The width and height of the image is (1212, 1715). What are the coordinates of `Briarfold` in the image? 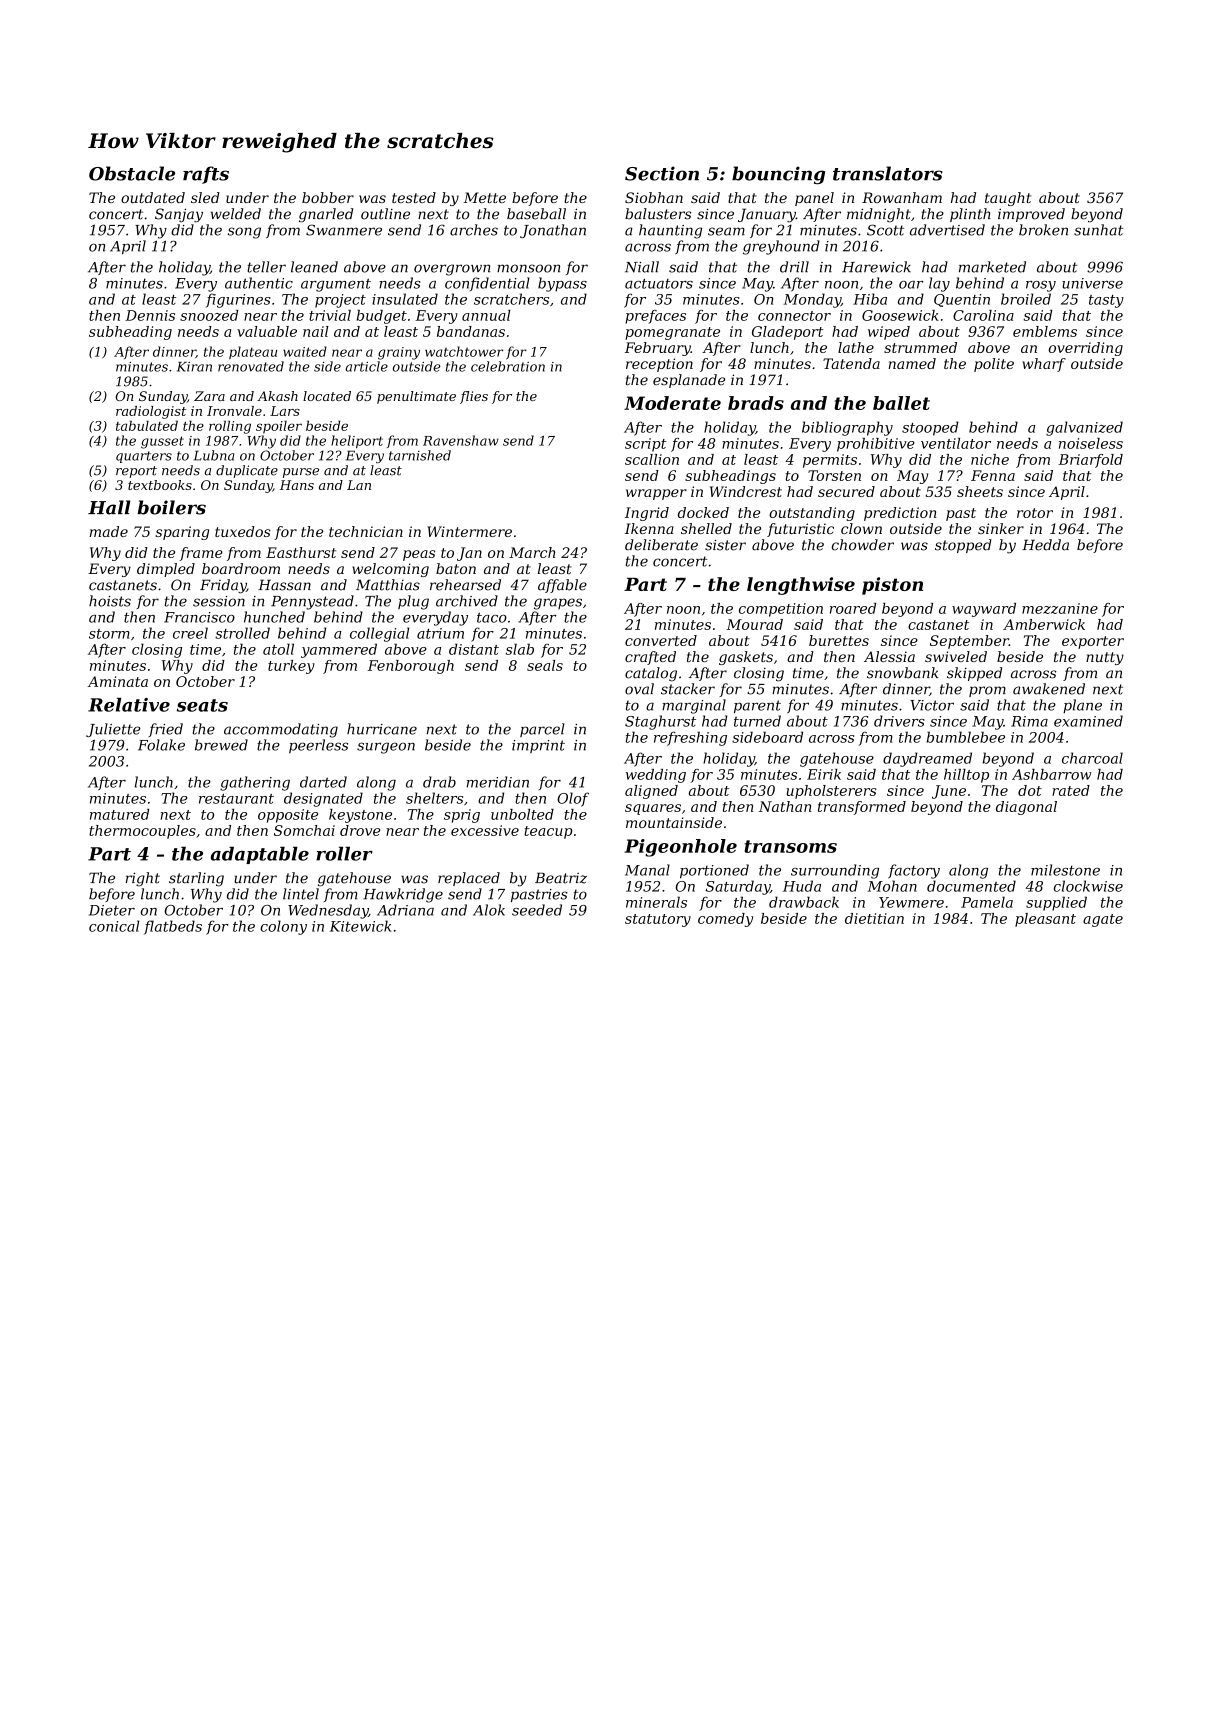 It's located at (1090, 461).
